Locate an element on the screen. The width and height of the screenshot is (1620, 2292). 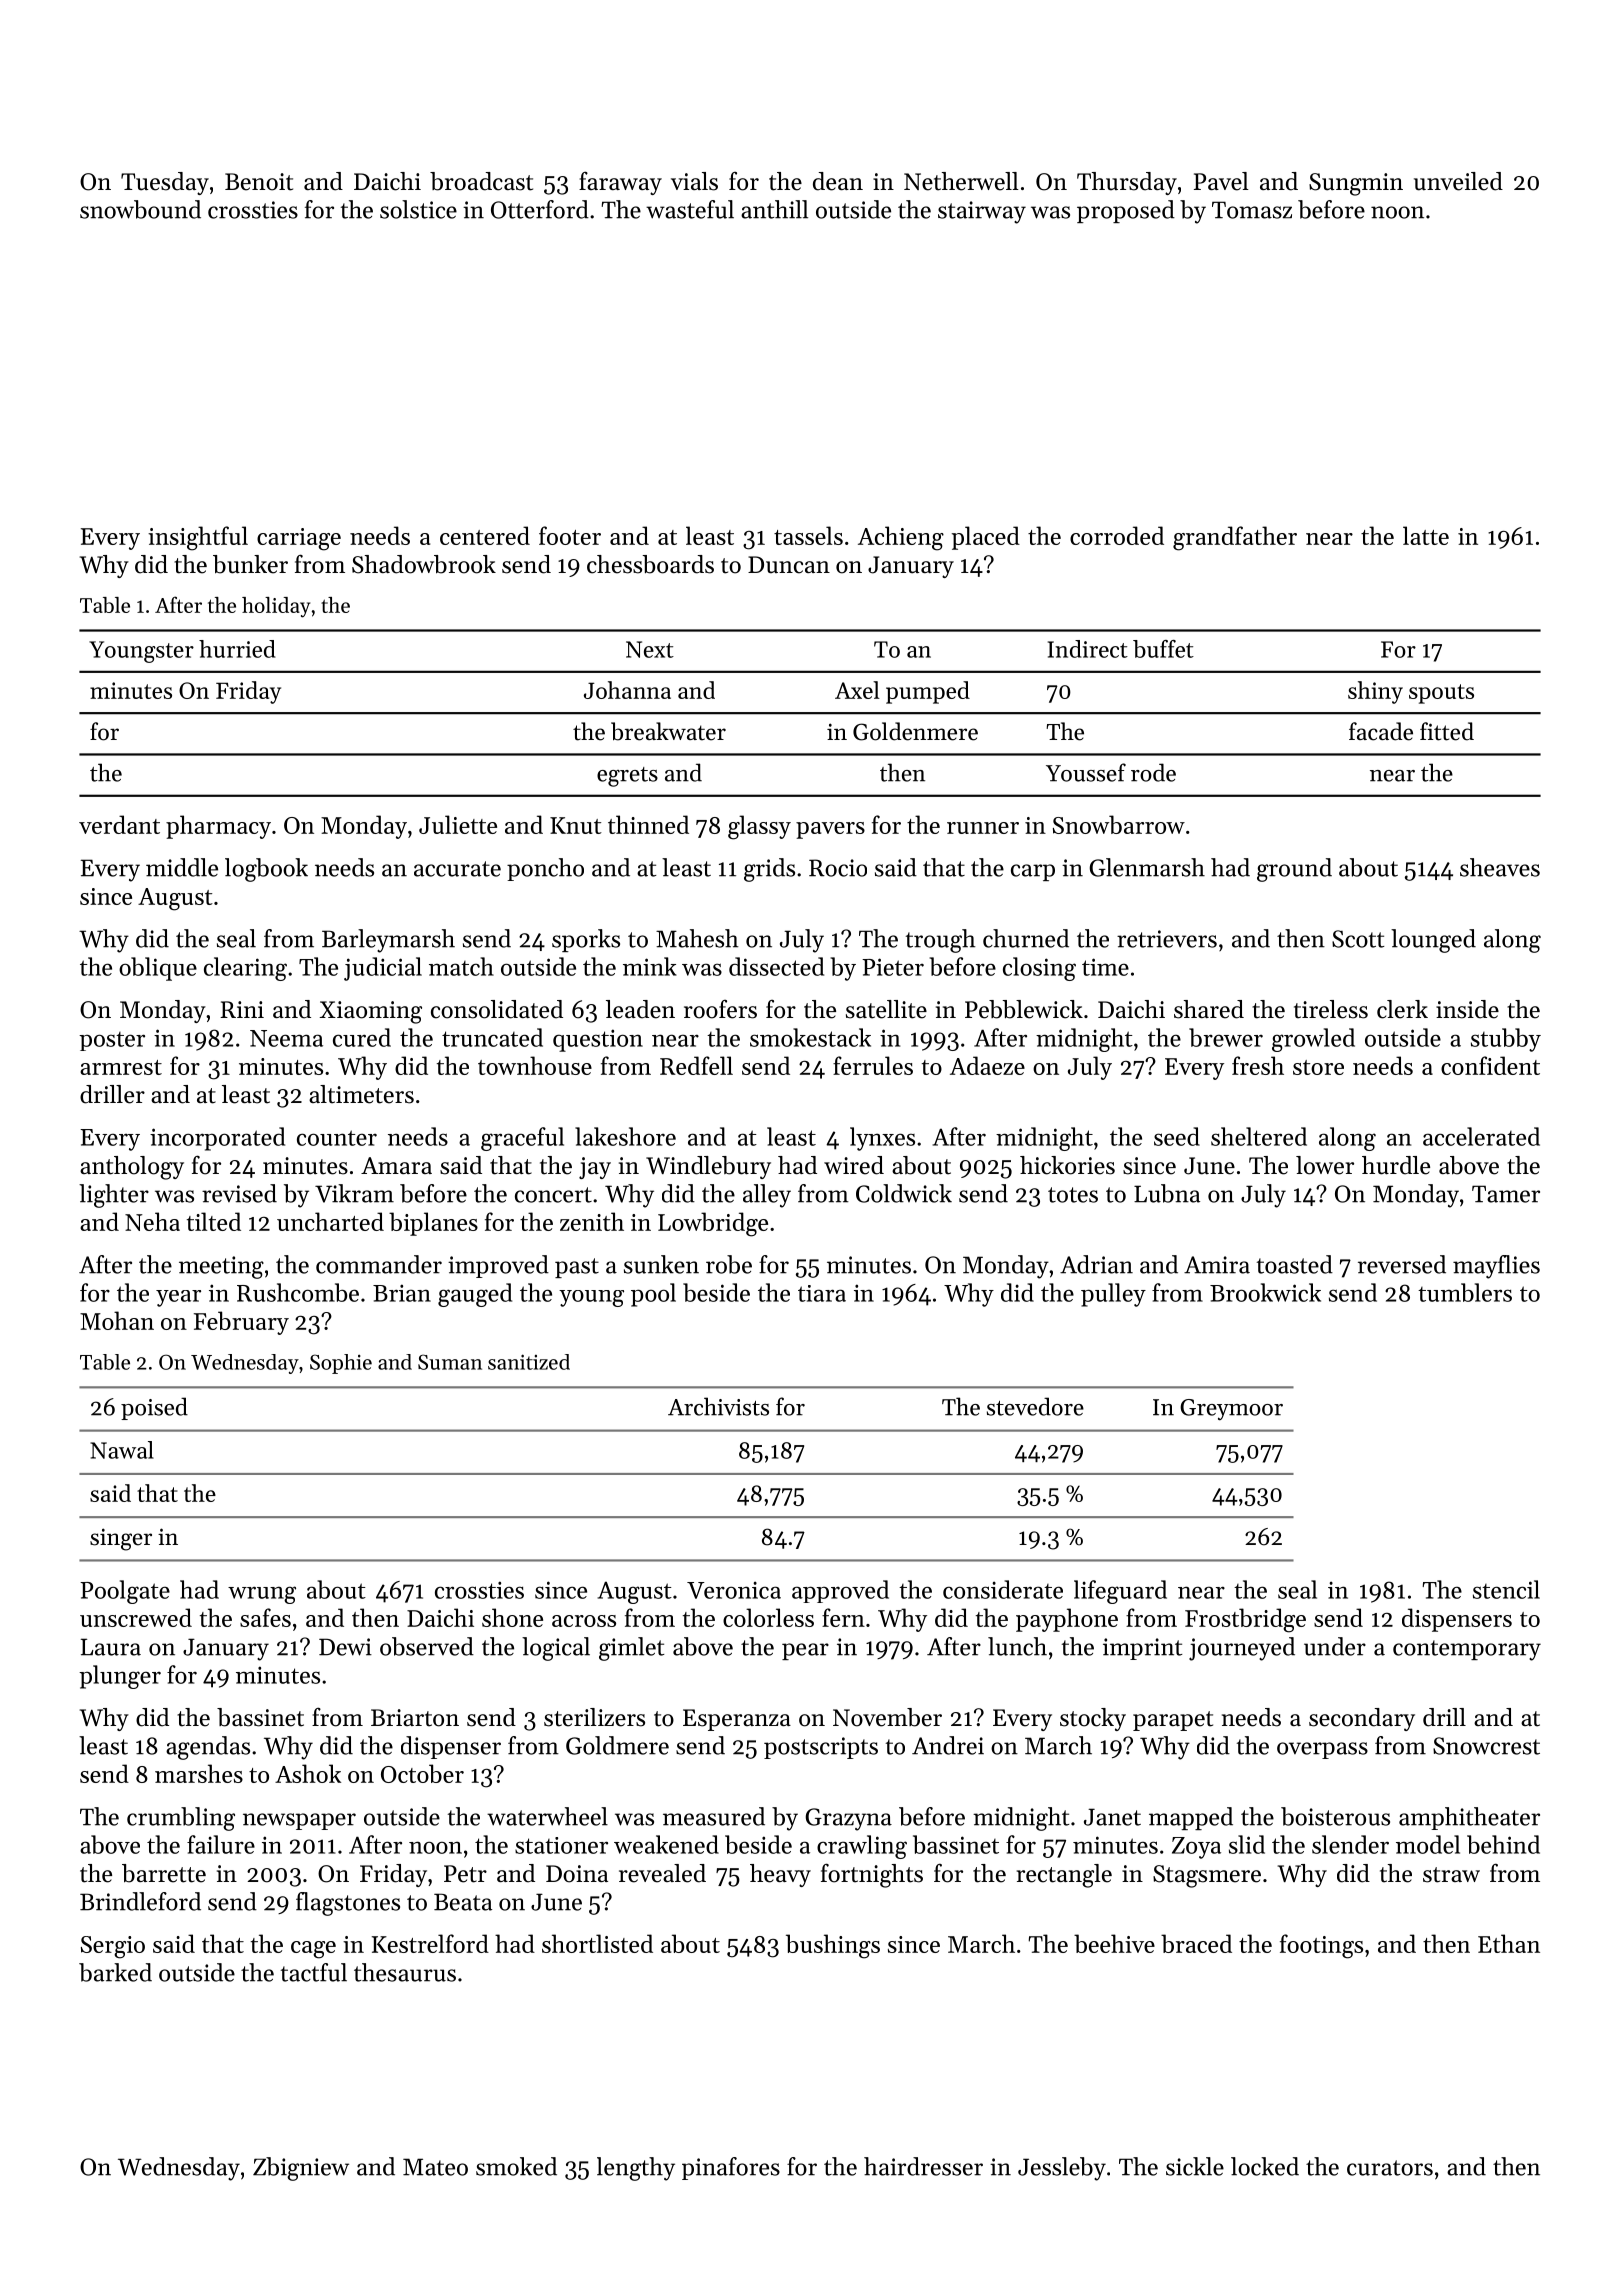
boisterous is located at coordinates (1335, 1816).
